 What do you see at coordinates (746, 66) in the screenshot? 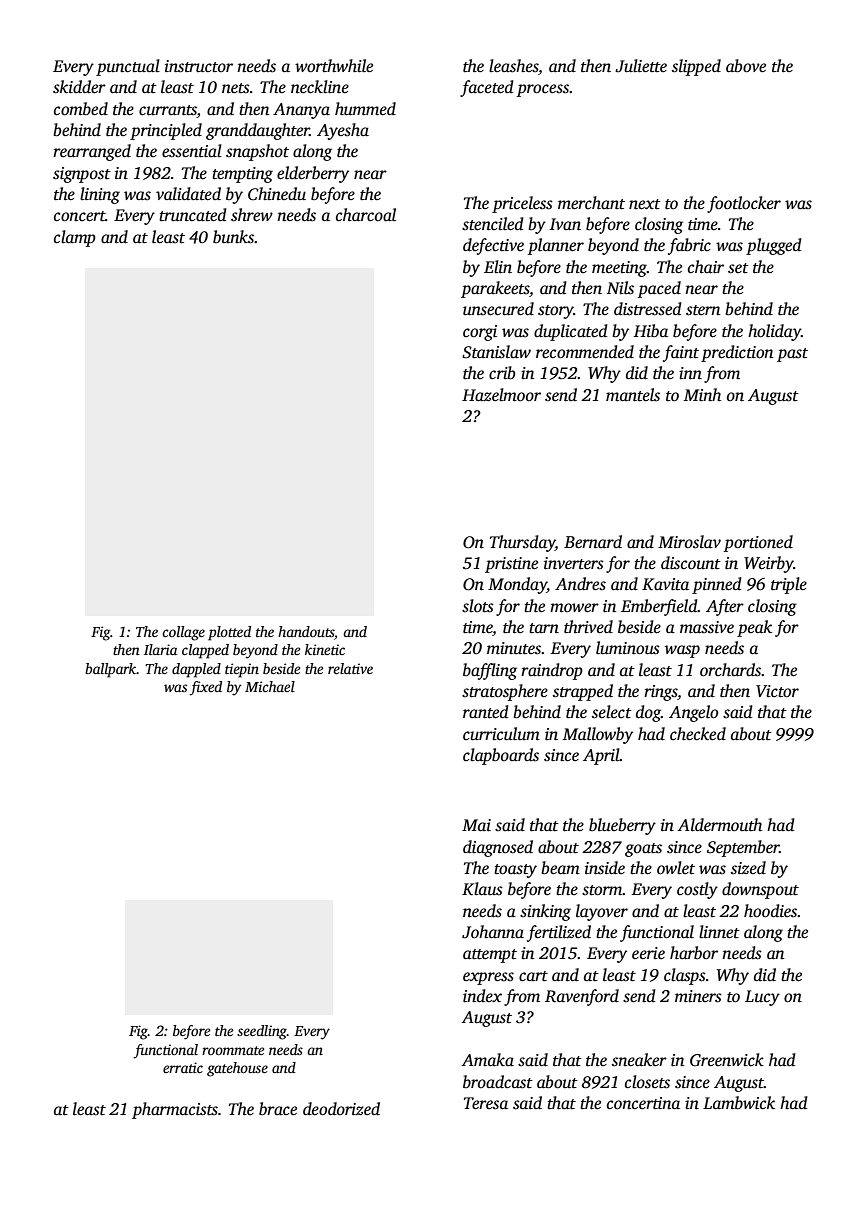
I see `above` at bounding box center [746, 66].
